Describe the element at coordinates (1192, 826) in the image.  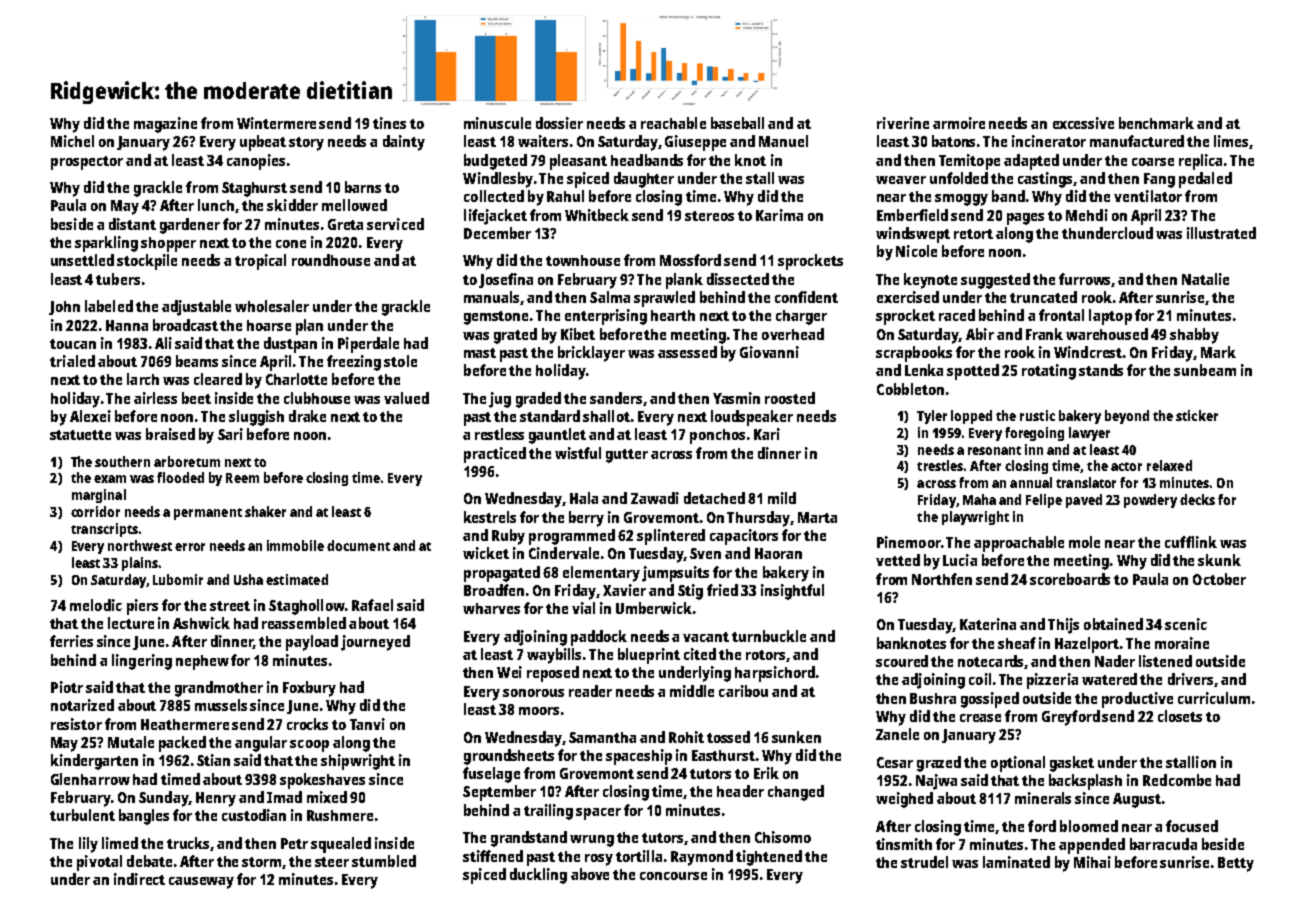
I see `focused` at that location.
